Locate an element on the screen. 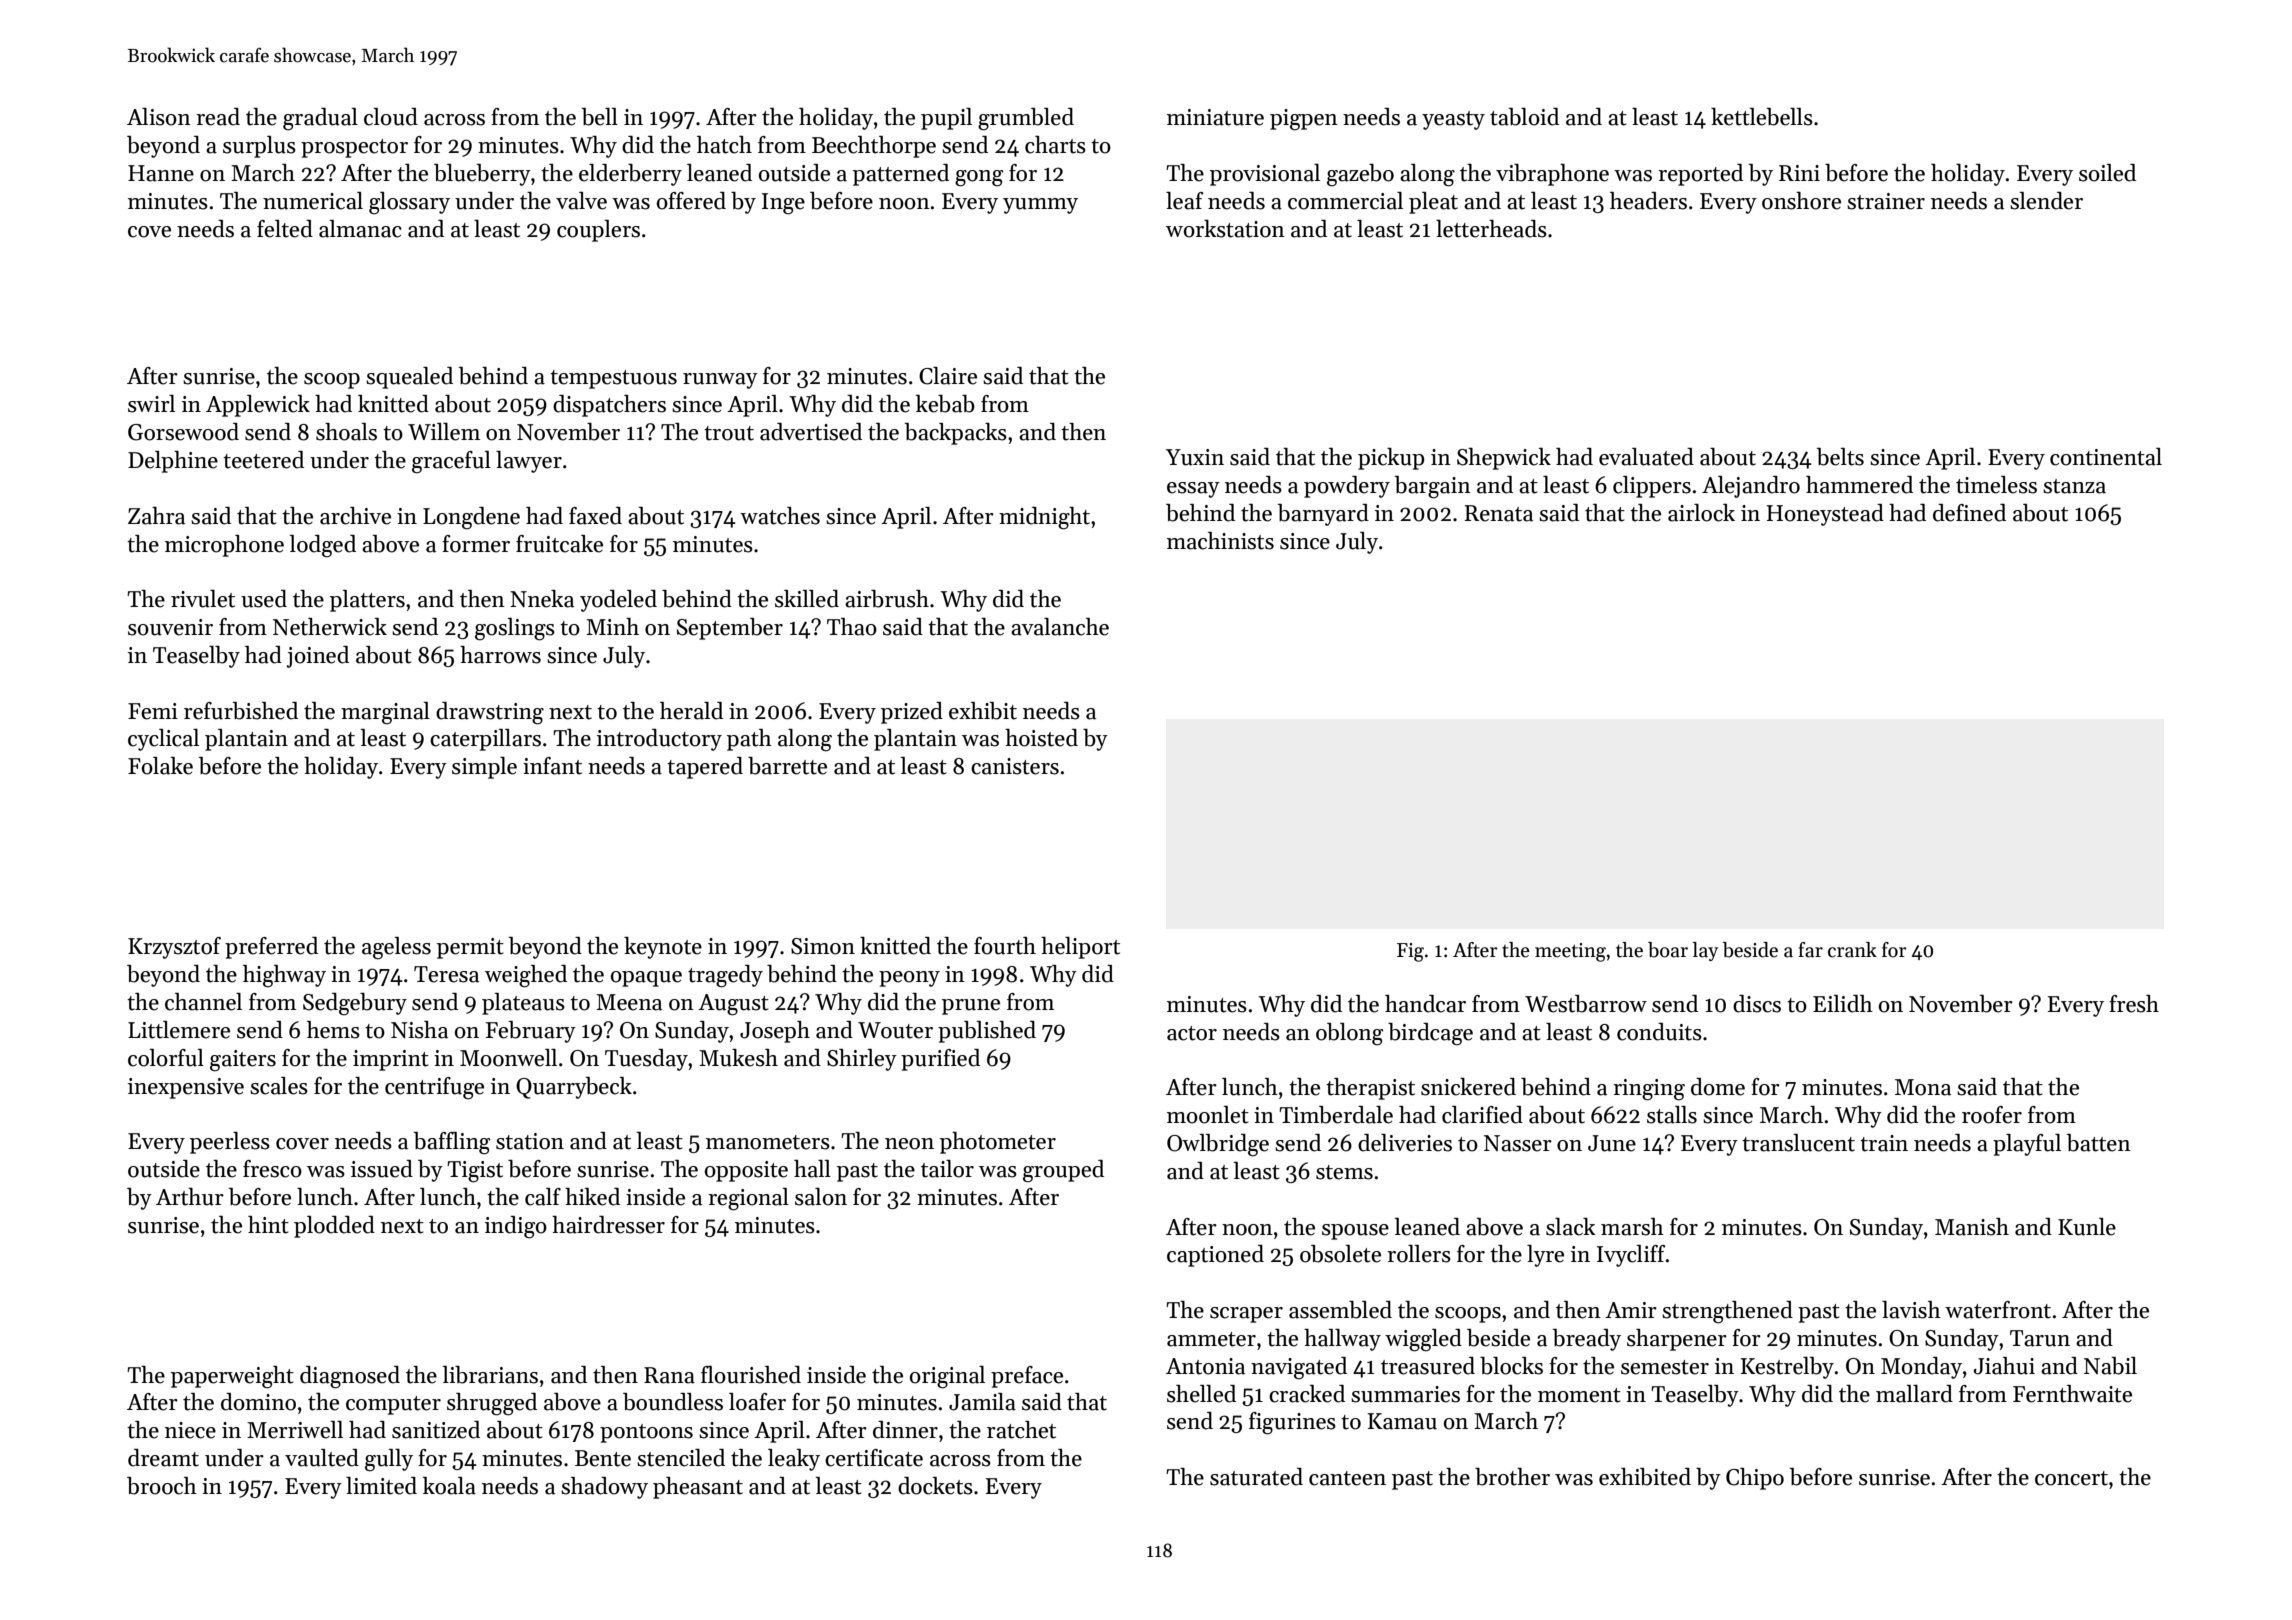 This screenshot has height=1620, width=2292. conduits is located at coordinates (1659, 1032).
